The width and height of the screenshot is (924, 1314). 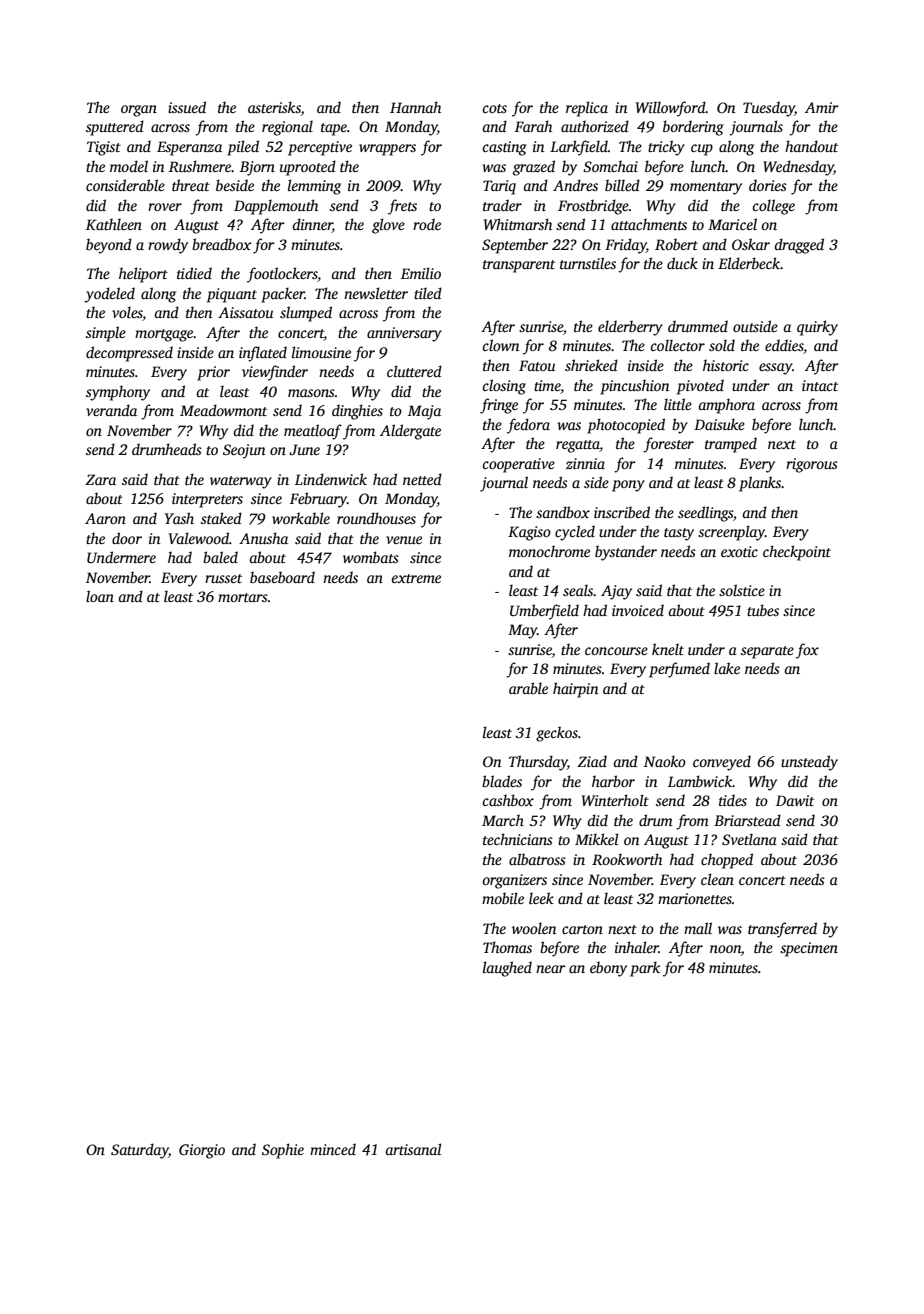 What do you see at coordinates (551, 969) in the screenshot?
I see `near` at bounding box center [551, 969].
